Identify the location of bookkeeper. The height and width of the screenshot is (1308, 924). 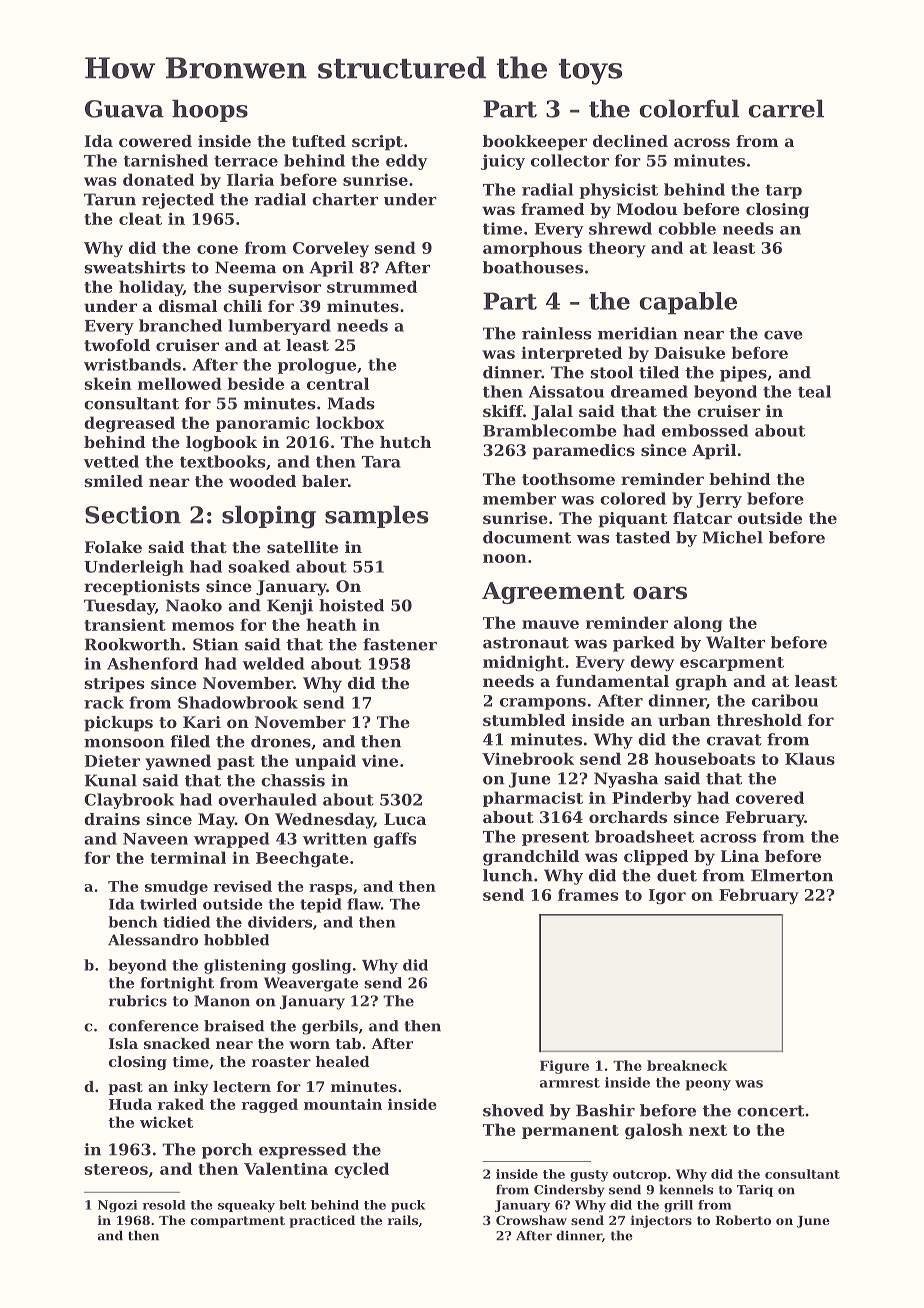
(535, 143).
